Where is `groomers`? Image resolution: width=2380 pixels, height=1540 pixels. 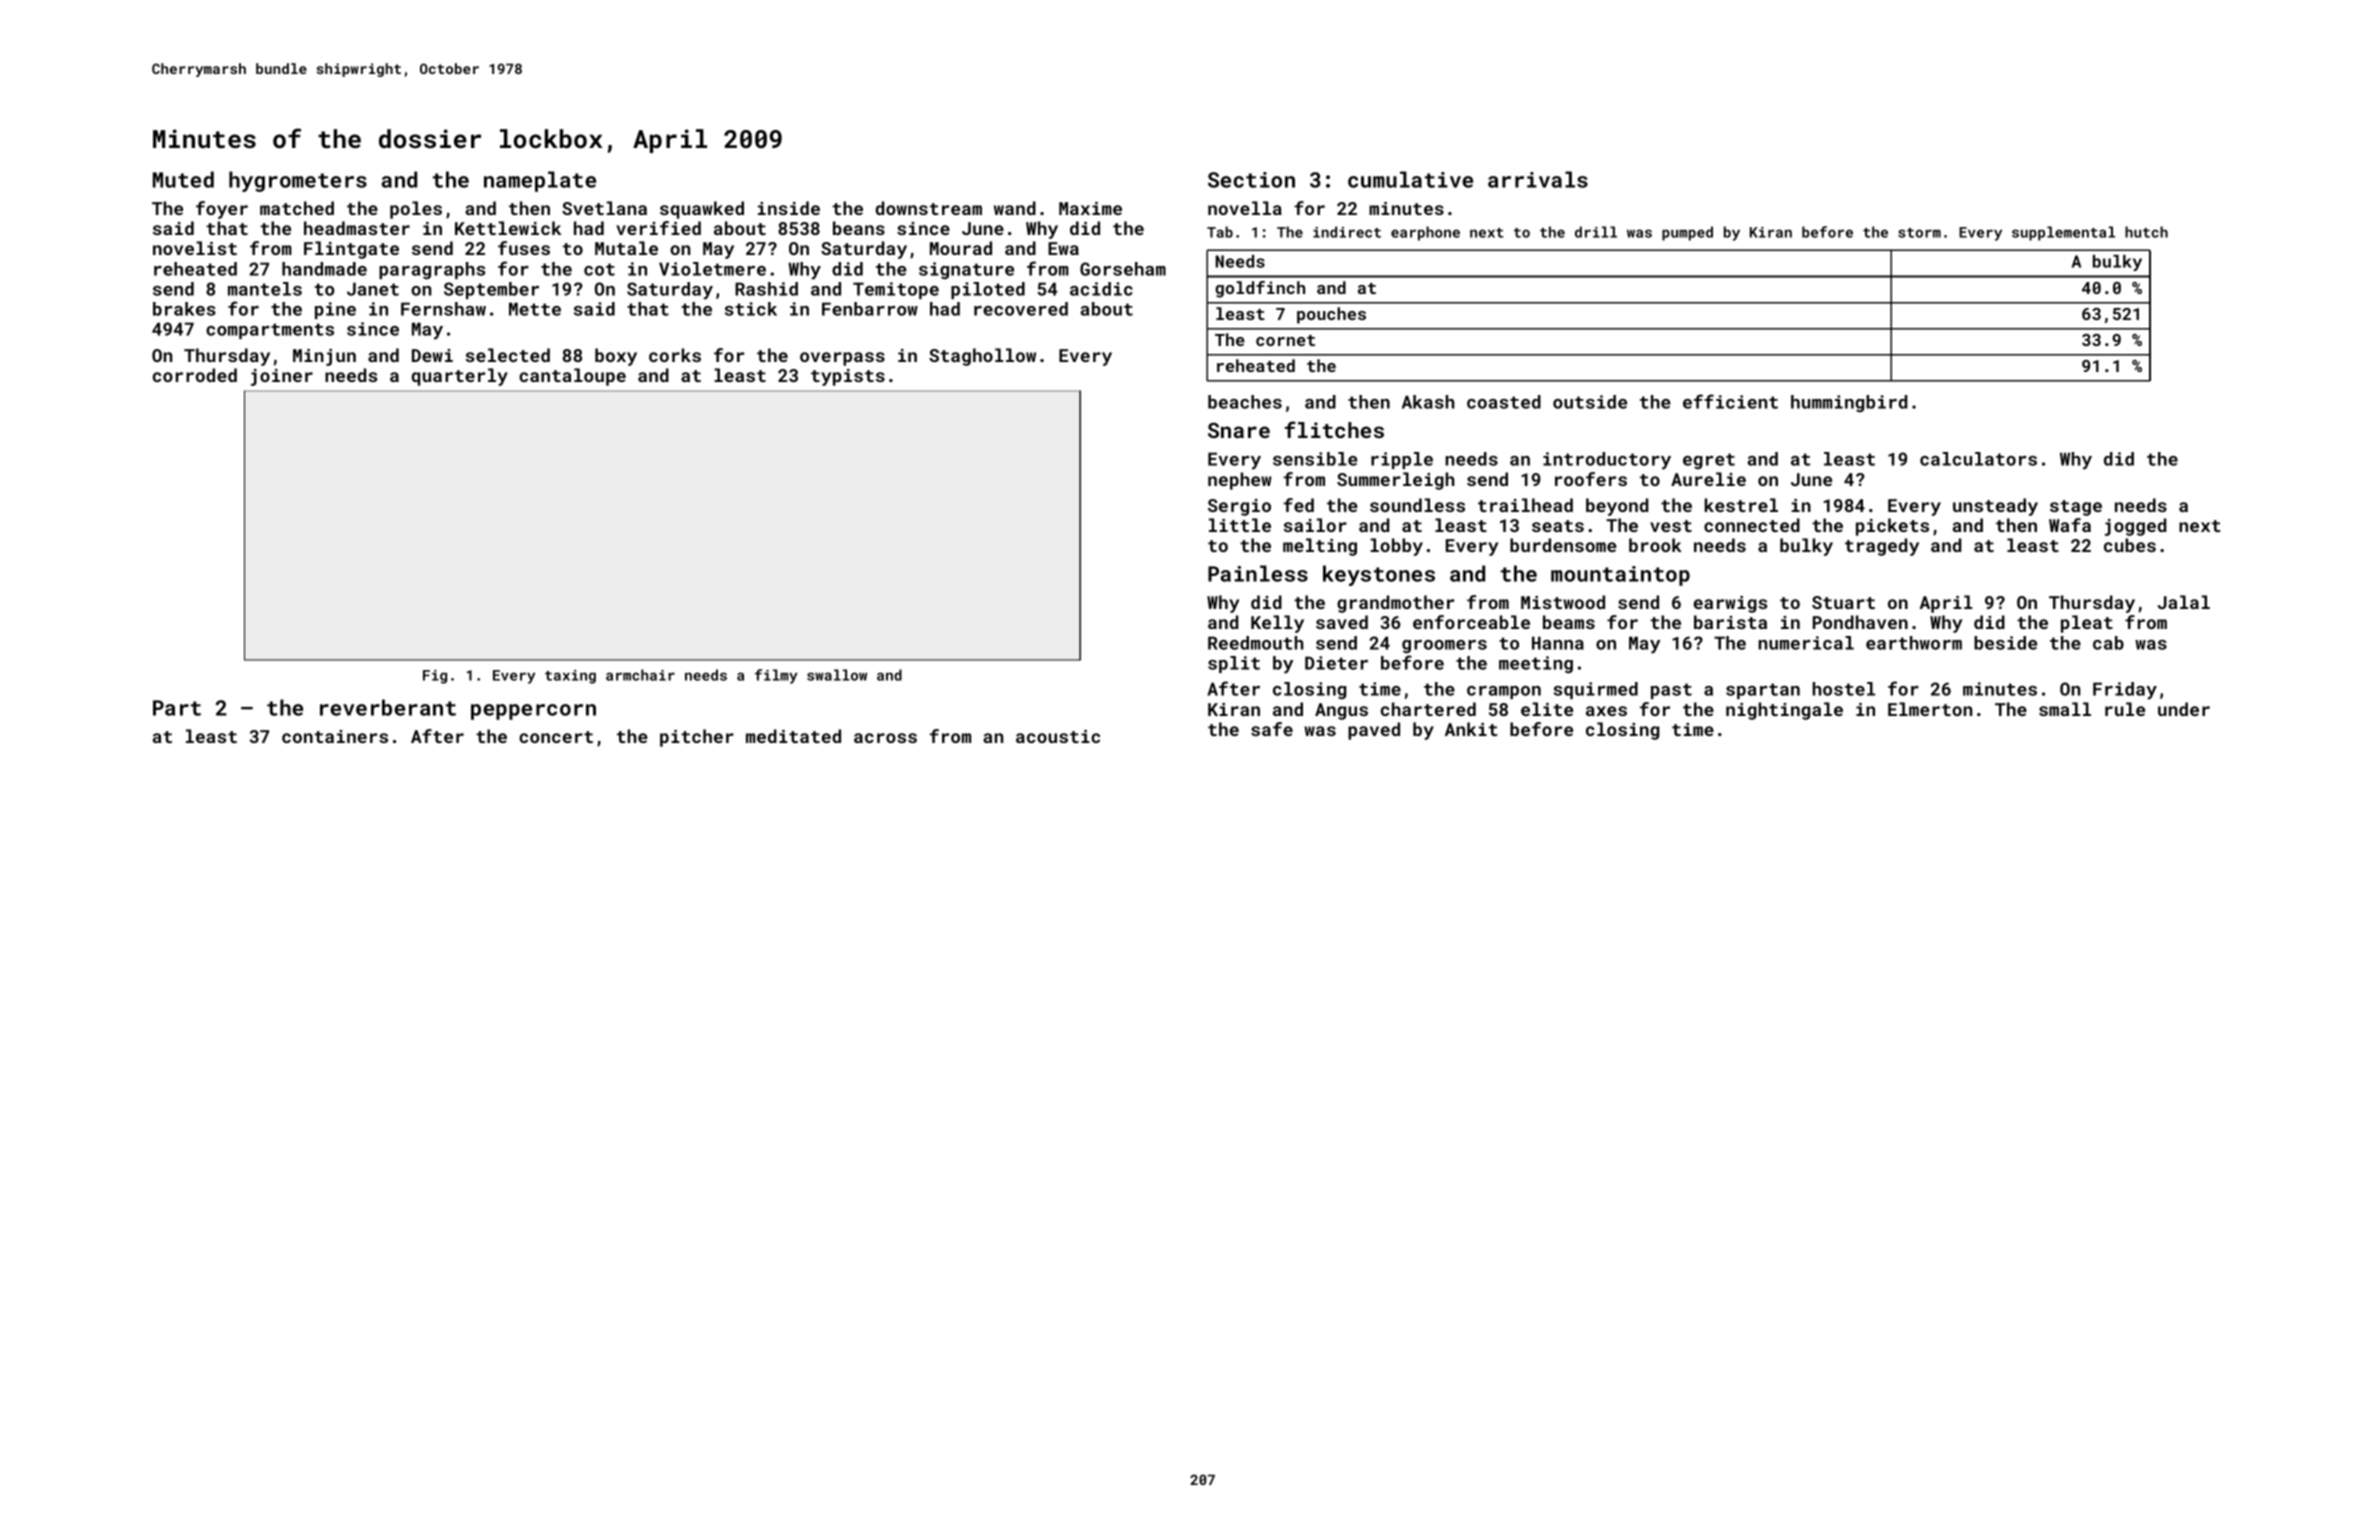
groomers is located at coordinates (1444, 646).
